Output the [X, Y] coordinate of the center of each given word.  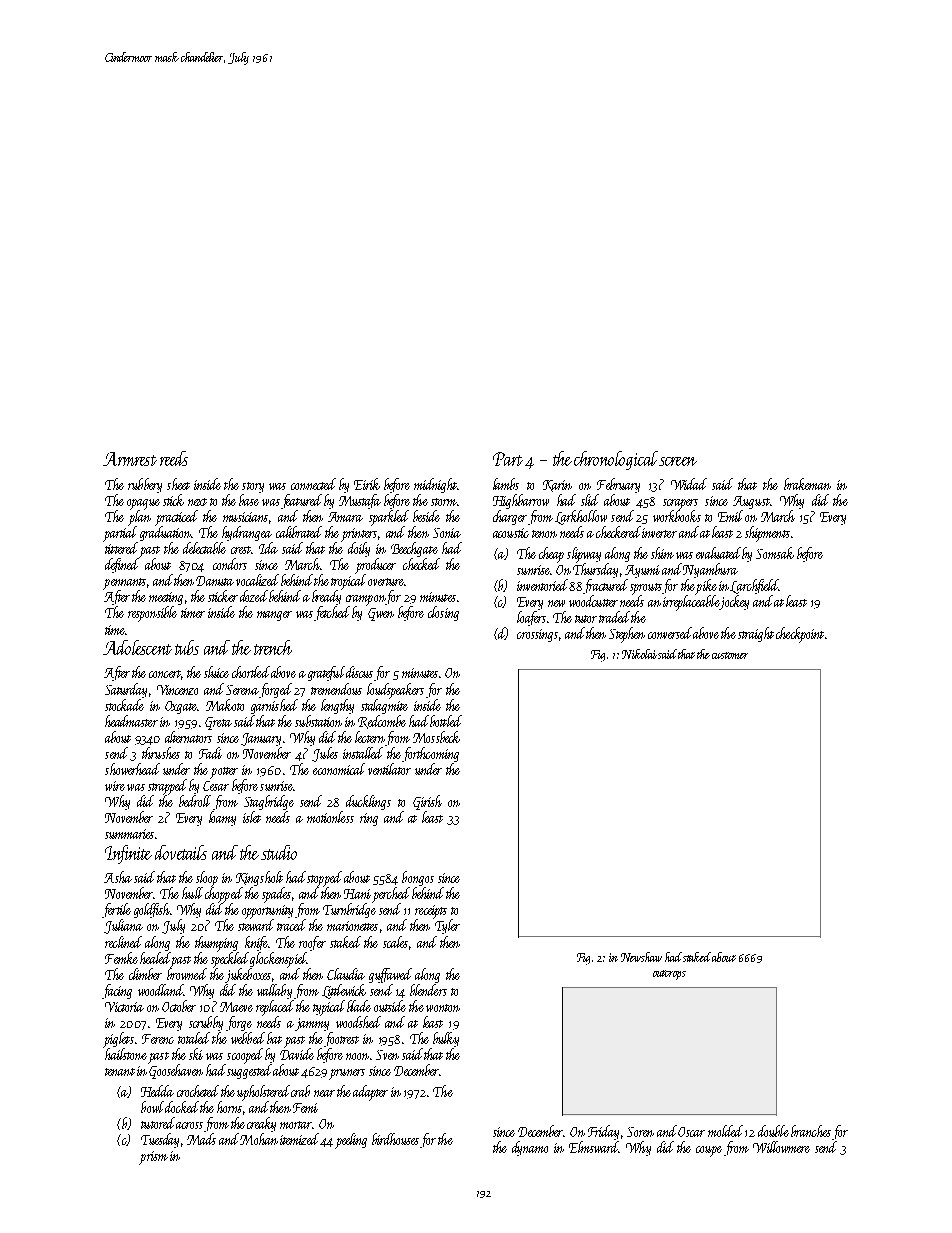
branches [811, 1131]
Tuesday [160, 1140]
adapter [370, 1093]
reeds [174, 458]
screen [678, 461]
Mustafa [360, 501]
